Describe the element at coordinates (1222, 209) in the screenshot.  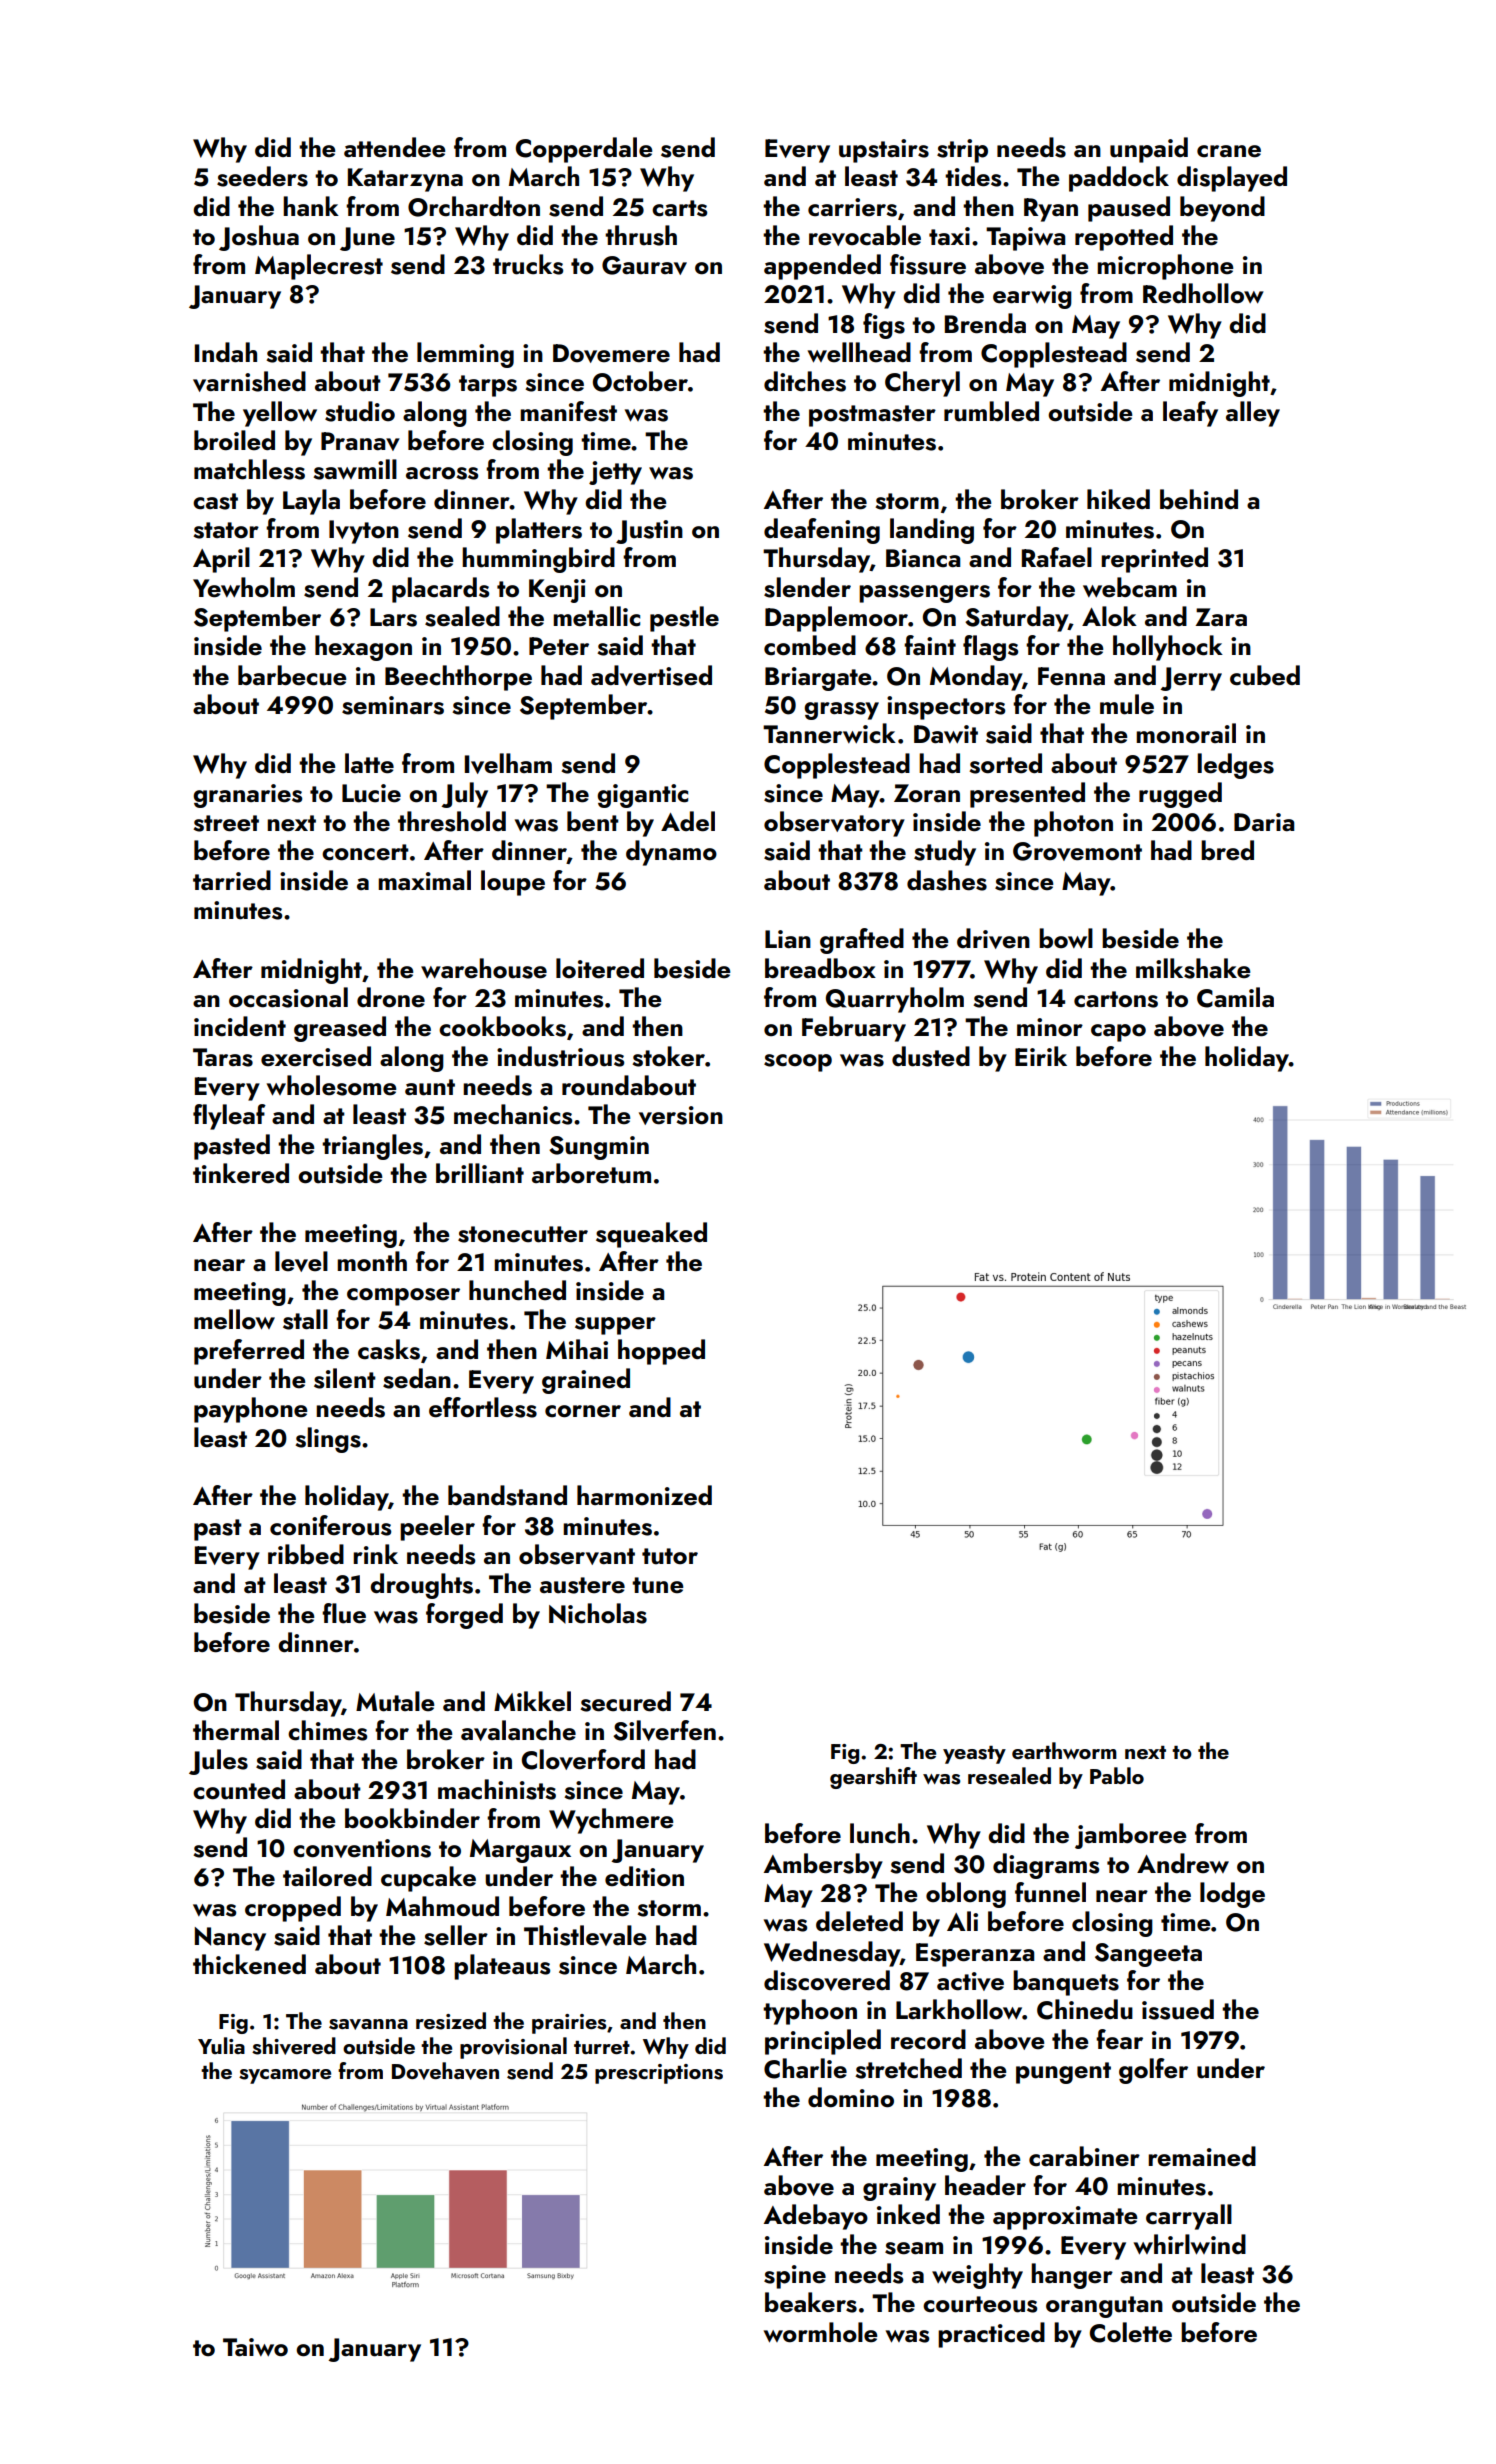
I see `beyond` at that location.
